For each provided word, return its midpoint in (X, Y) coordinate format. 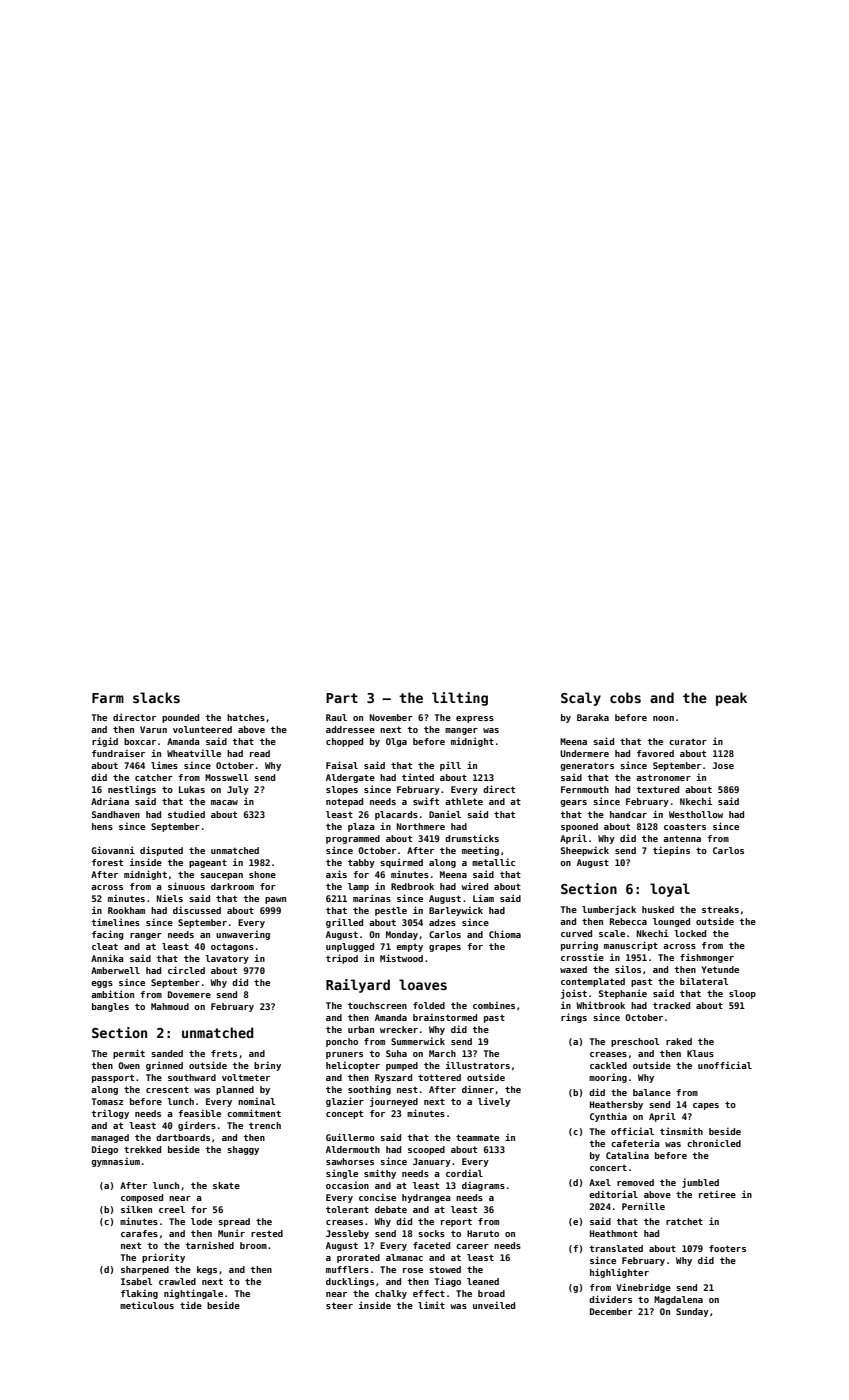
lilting (460, 699)
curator (688, 741)
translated (616, 1248)
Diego (105, 1150)
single (342, 1174)
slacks (156, 697)
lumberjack (609, 910)
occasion (347, 1185)
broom (253, 1245)
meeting (480, 851)
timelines (115, 922)
